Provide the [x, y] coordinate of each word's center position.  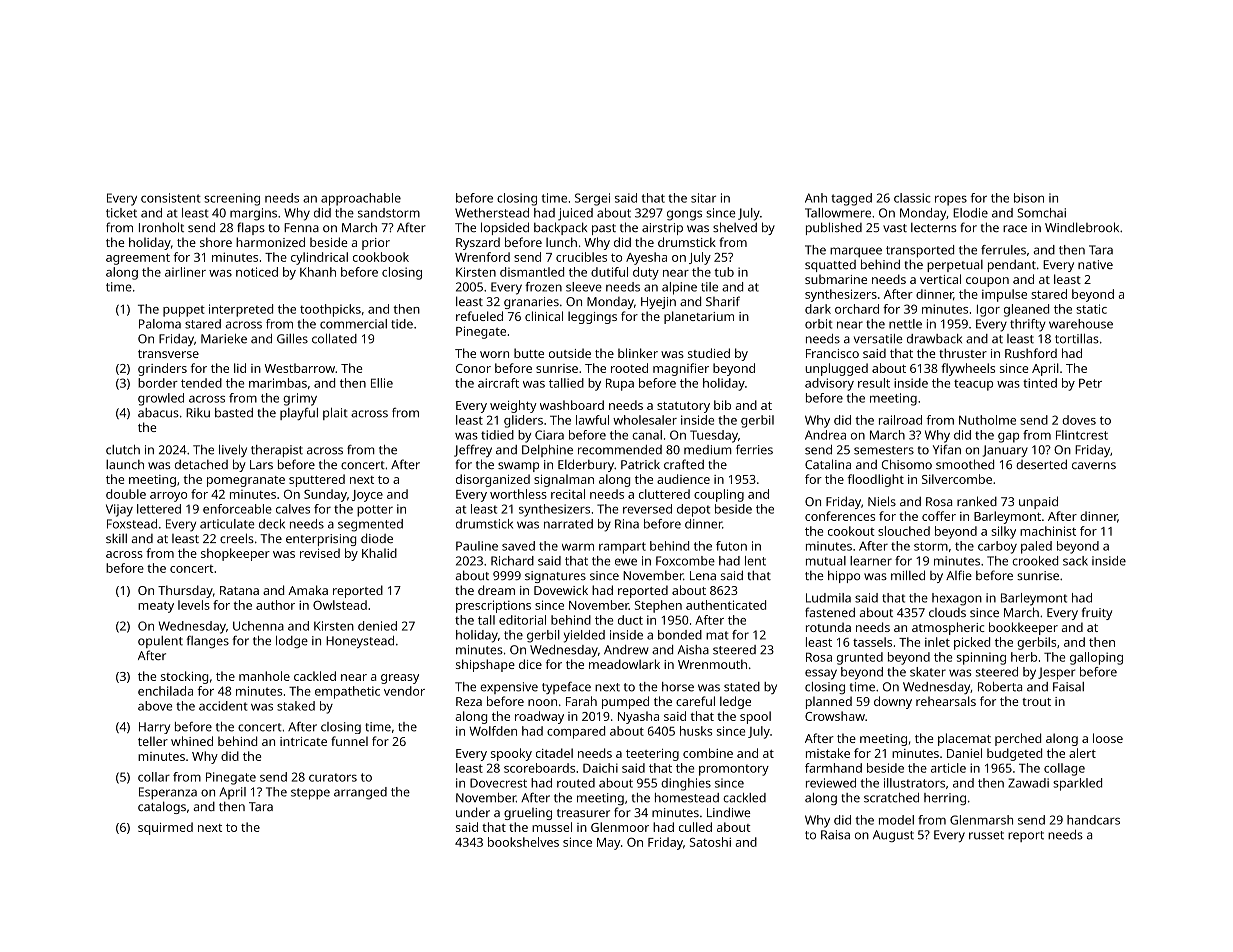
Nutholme [987, 420]
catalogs [162, 807]
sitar [703, 198]
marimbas [278, 383]
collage [1064, 769]
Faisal [1068, 687]
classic [912, 198]
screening [232, 199]
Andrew [626, 650]
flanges [208, 642]
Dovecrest [498, 783]
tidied [497, 435]
